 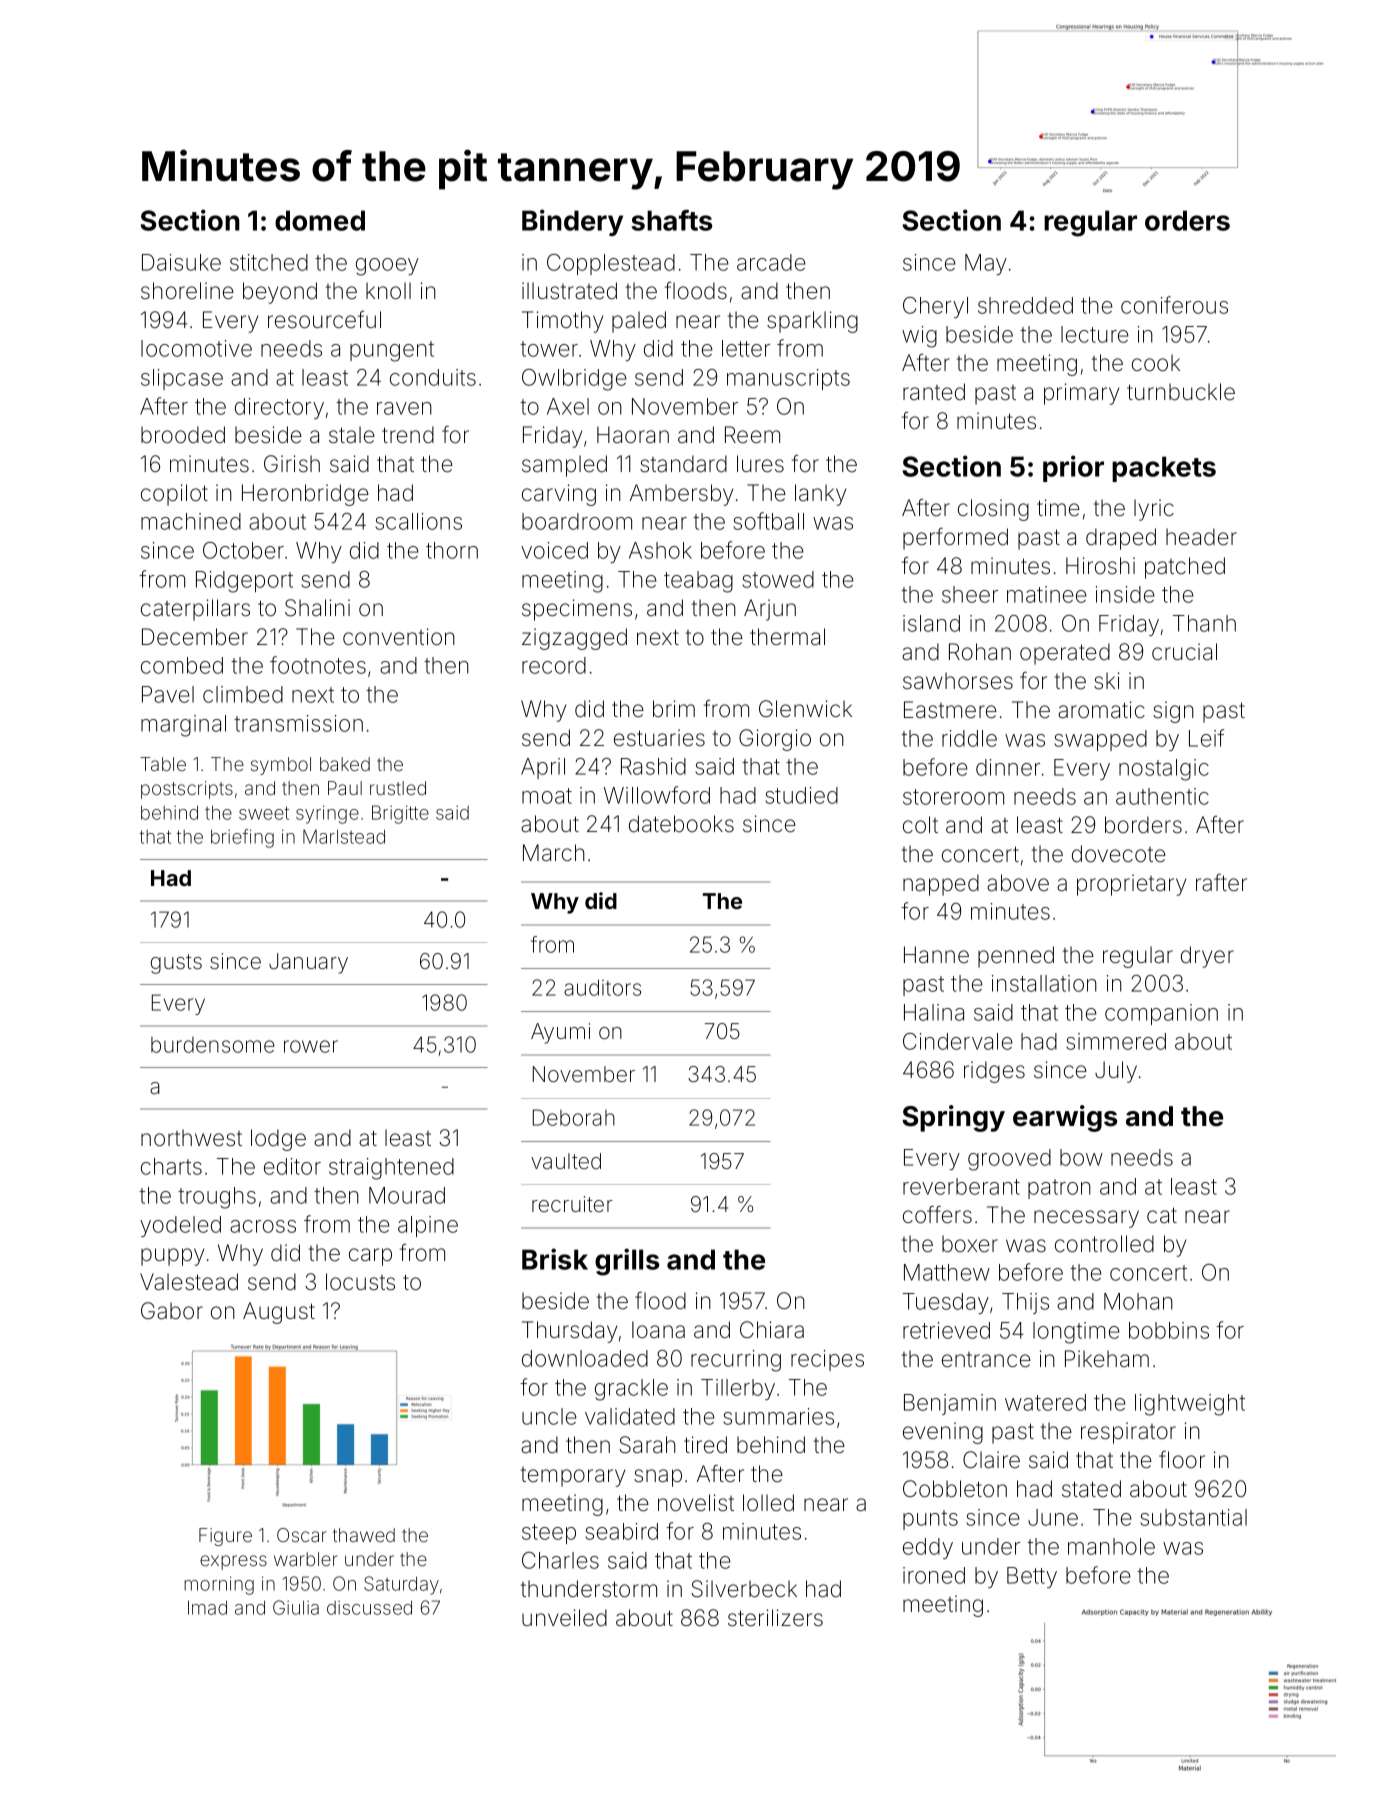 I want to click on brim, so click(x=674, y=708).
